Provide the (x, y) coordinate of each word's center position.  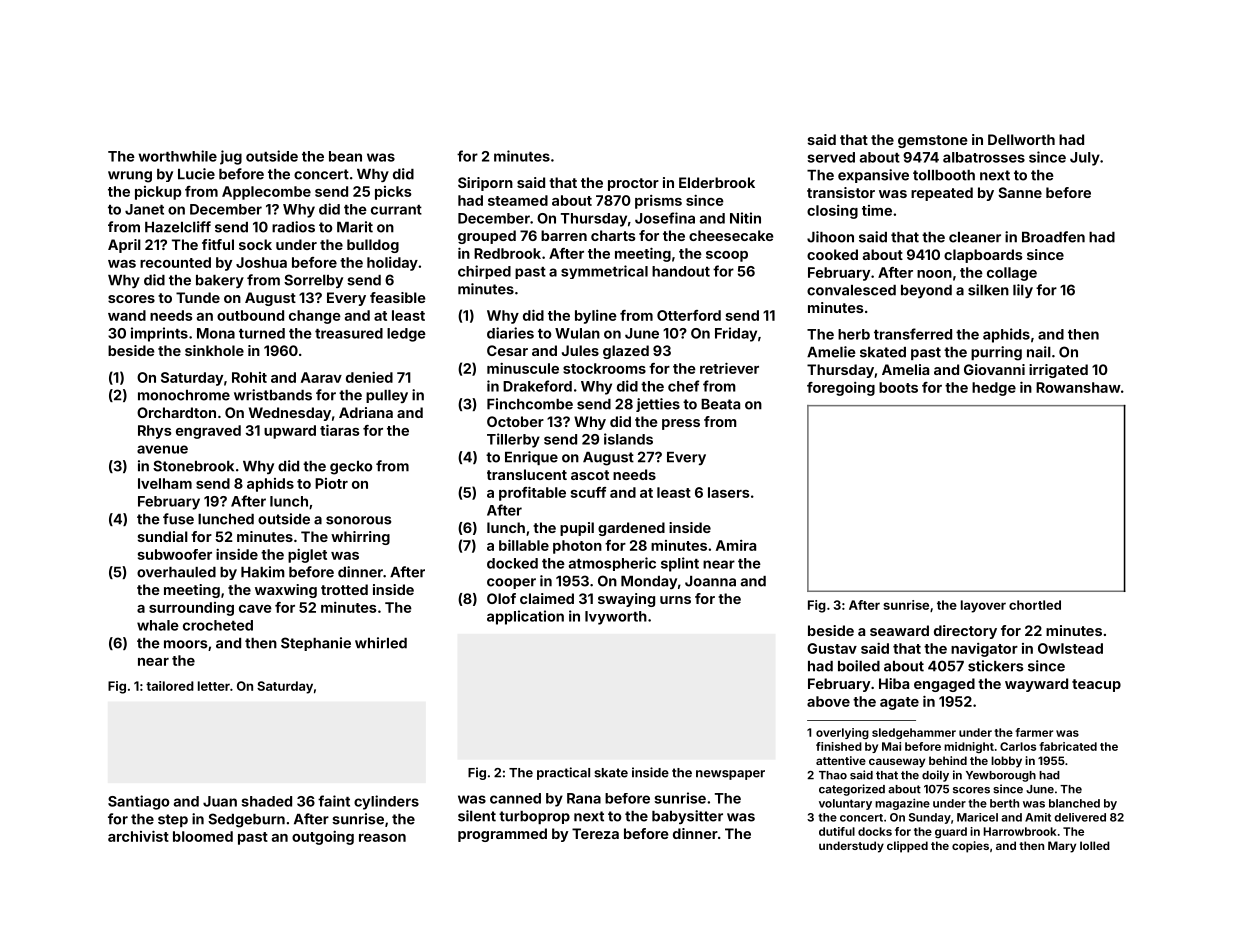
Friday (736, 334)
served (831, 157)
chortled (1035, 605)
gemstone (933, 141)
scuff (588, 492)
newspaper (730, 775)
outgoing (323, 838)
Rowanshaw (1078, 387)
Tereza (595, 833)
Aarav (321, 377)
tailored (170, 686)
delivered (1080, 817)
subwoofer (175, 554)
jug (231, 157)
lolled (1095, 845)
